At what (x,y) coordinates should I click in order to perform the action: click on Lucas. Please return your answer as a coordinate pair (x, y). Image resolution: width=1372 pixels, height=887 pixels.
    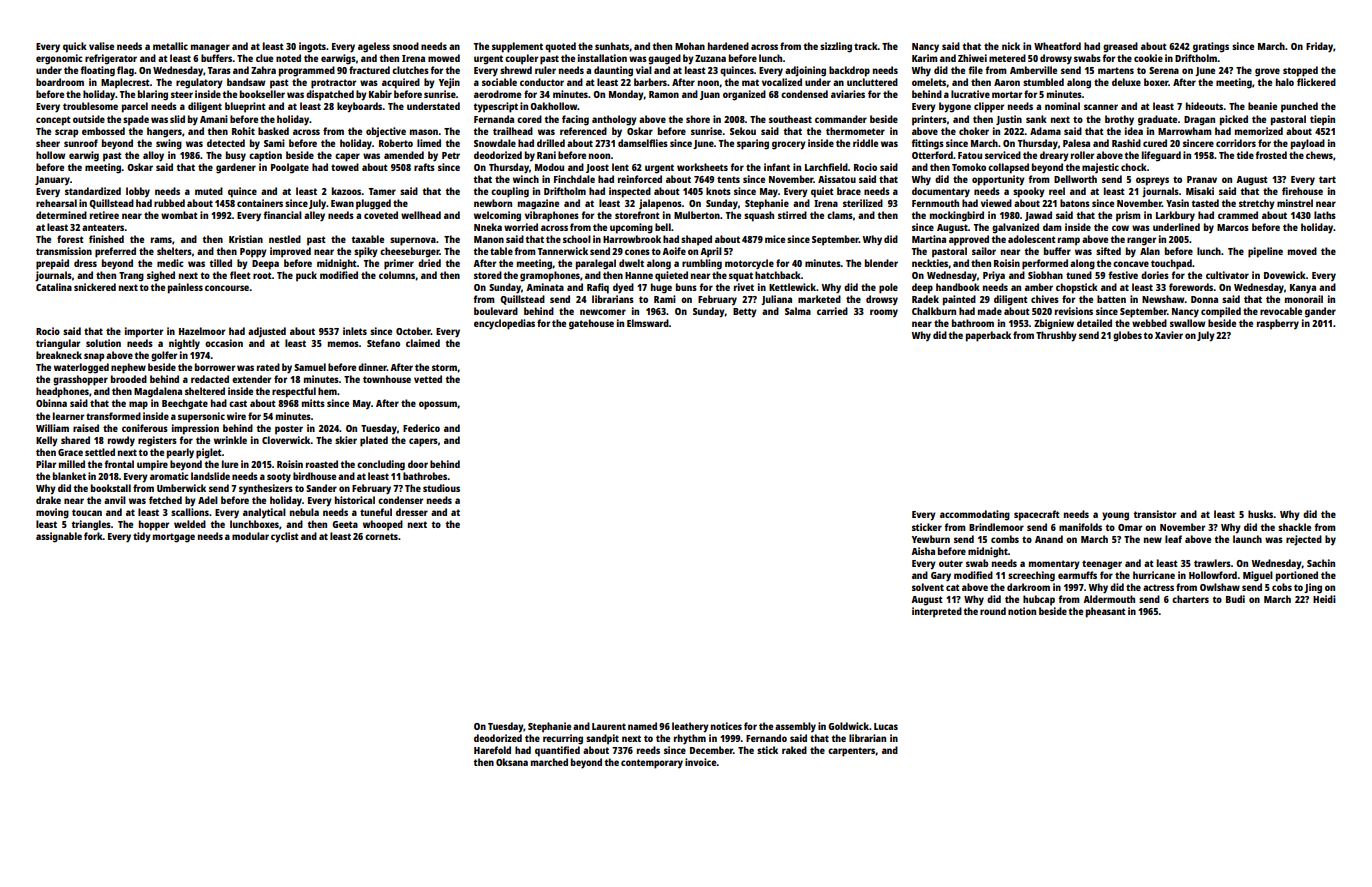
    Looking at the image, I should click on (886, 726).
